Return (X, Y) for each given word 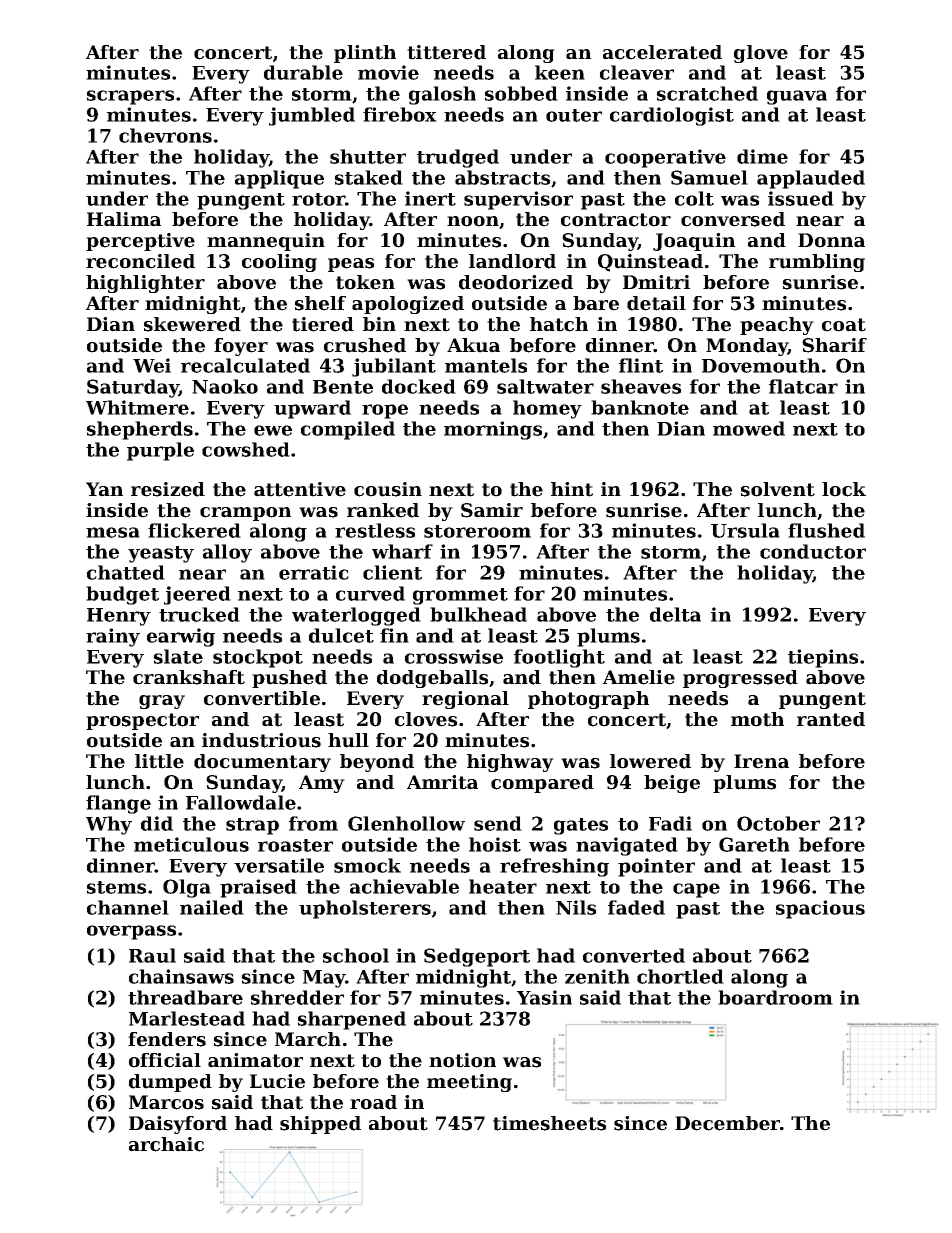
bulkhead (478, 614)
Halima (124, 219)
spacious (820, 909)
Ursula (745, 530)
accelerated (662, 52)
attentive (300, 489)
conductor (813, 551)
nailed (212, 907)
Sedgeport (477, 957)
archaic (166, 1144)
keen (560, 72)
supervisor (518, 200)
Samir (492, 510)
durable (303, 72)
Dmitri (656, 282)
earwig (181, 637)
